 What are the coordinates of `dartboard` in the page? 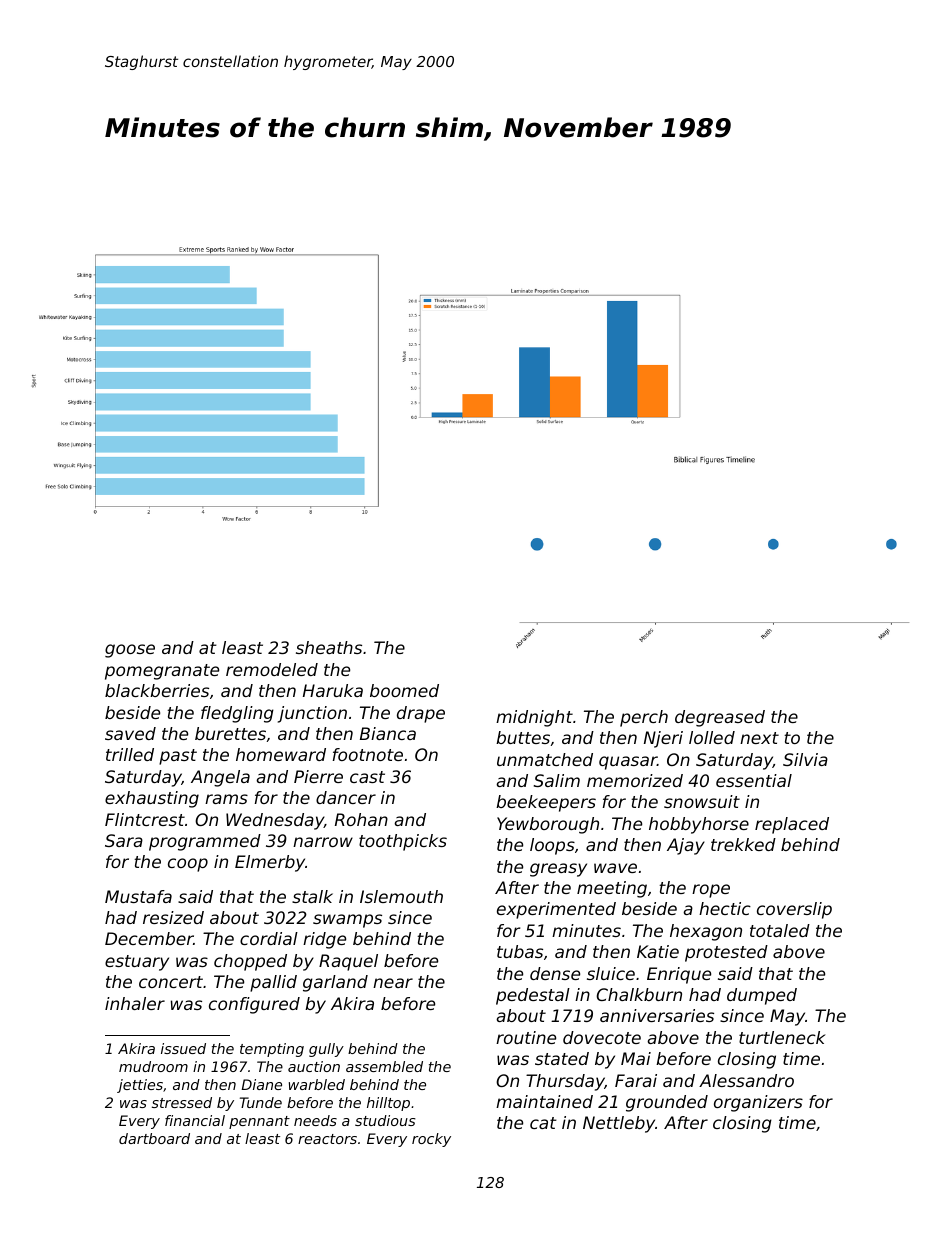 It's located at (154, 1138).
